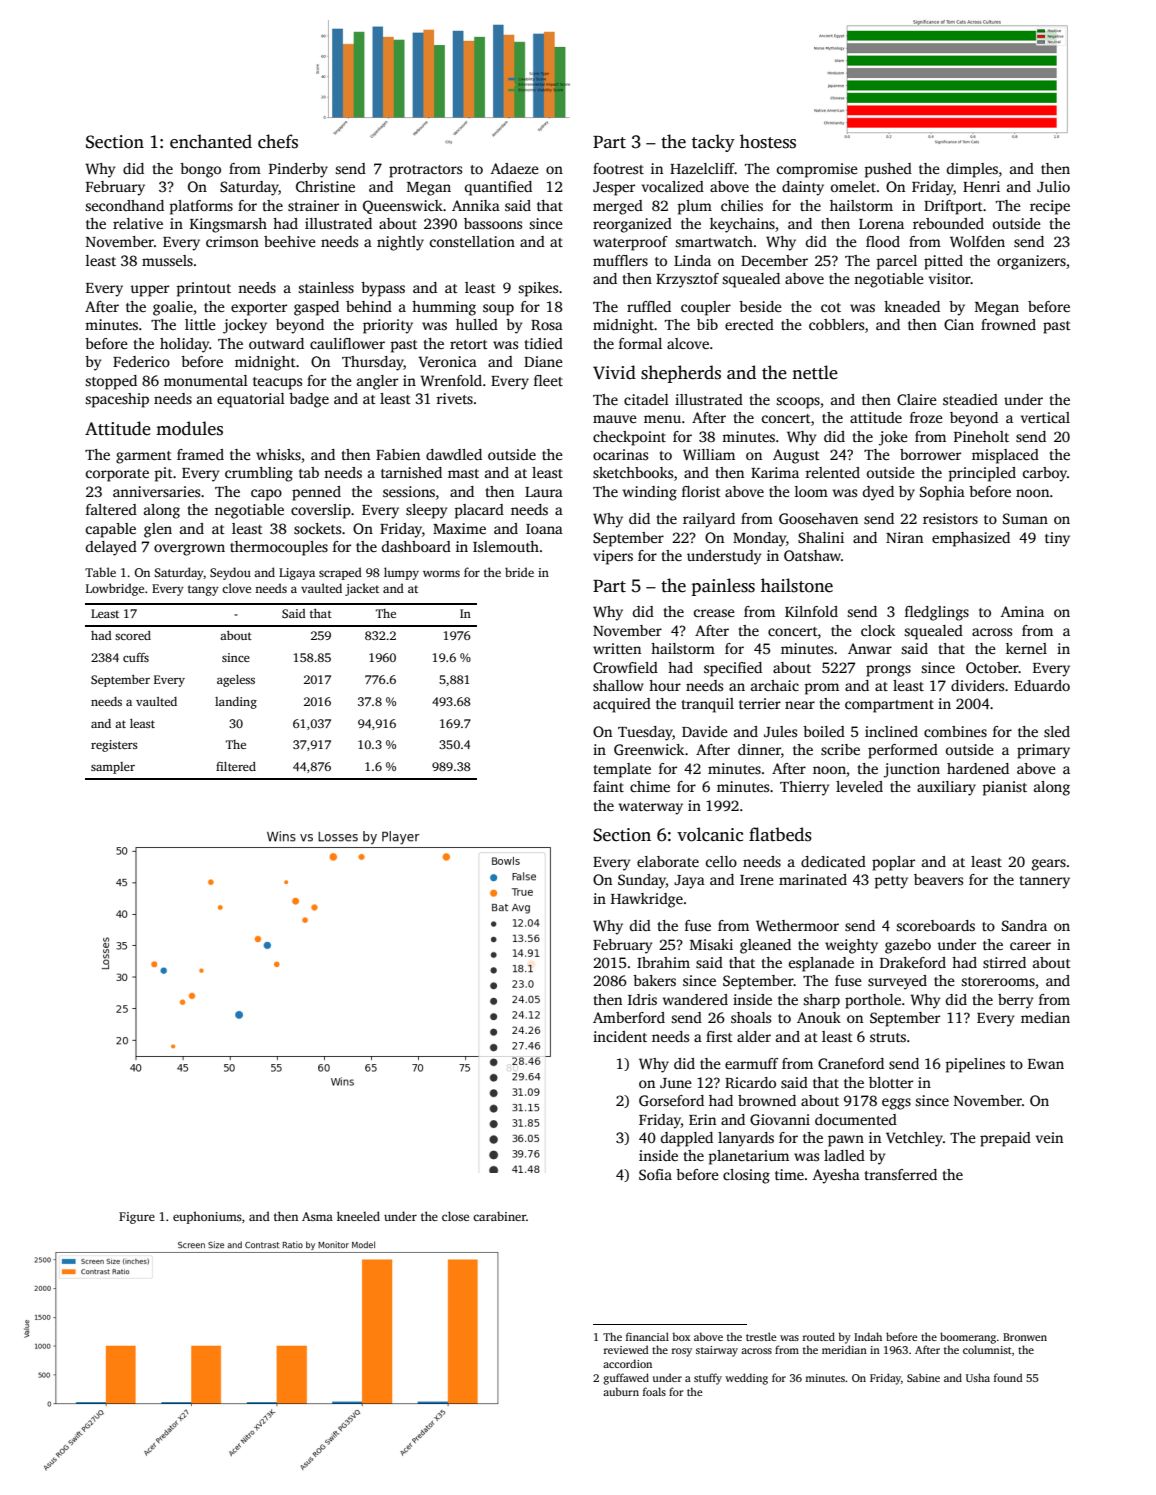  Describe the element at coordinates (701, 491) in the image. I see `florist` at that location.
